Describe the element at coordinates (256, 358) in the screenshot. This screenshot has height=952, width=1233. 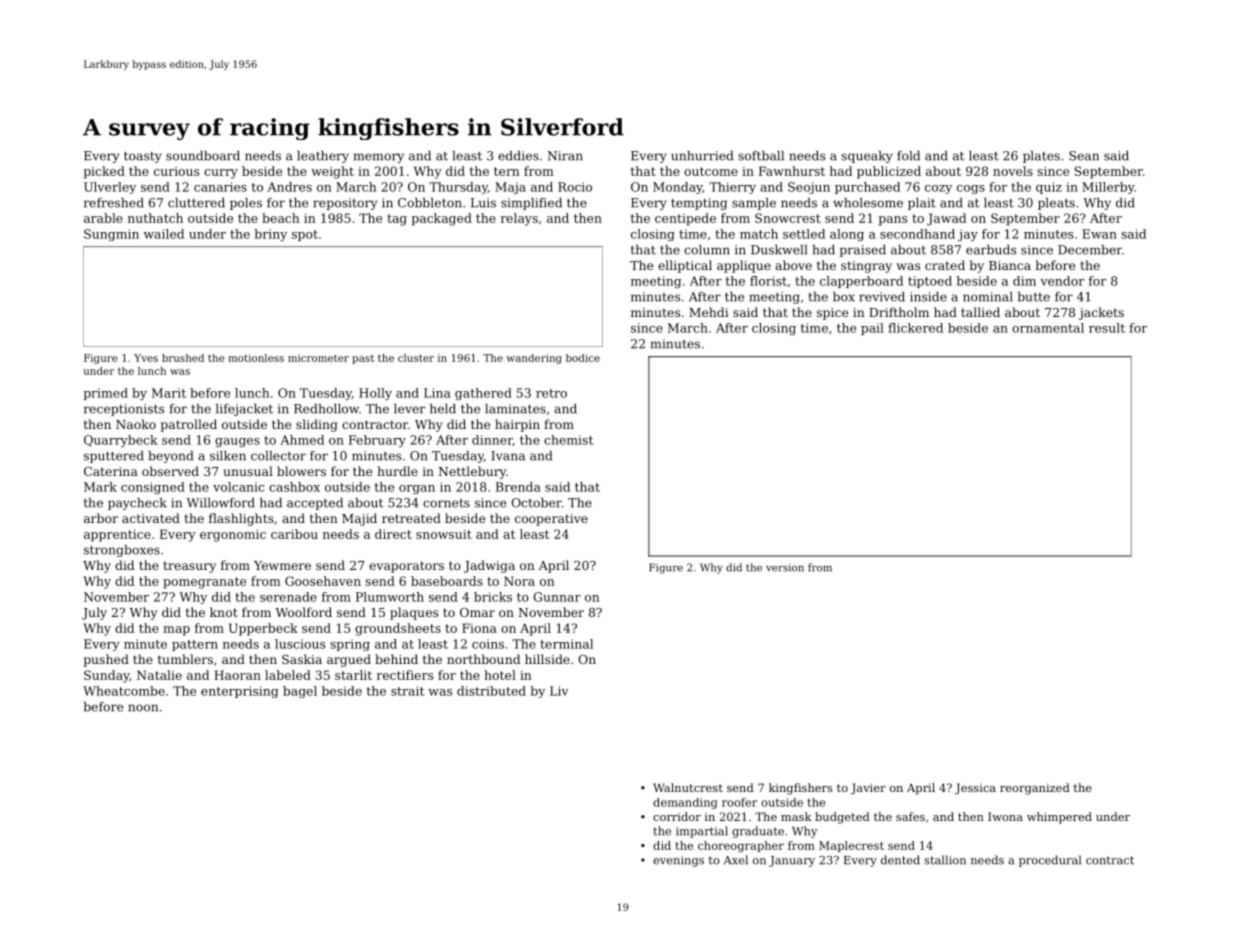
I see `motionless` at that location.
